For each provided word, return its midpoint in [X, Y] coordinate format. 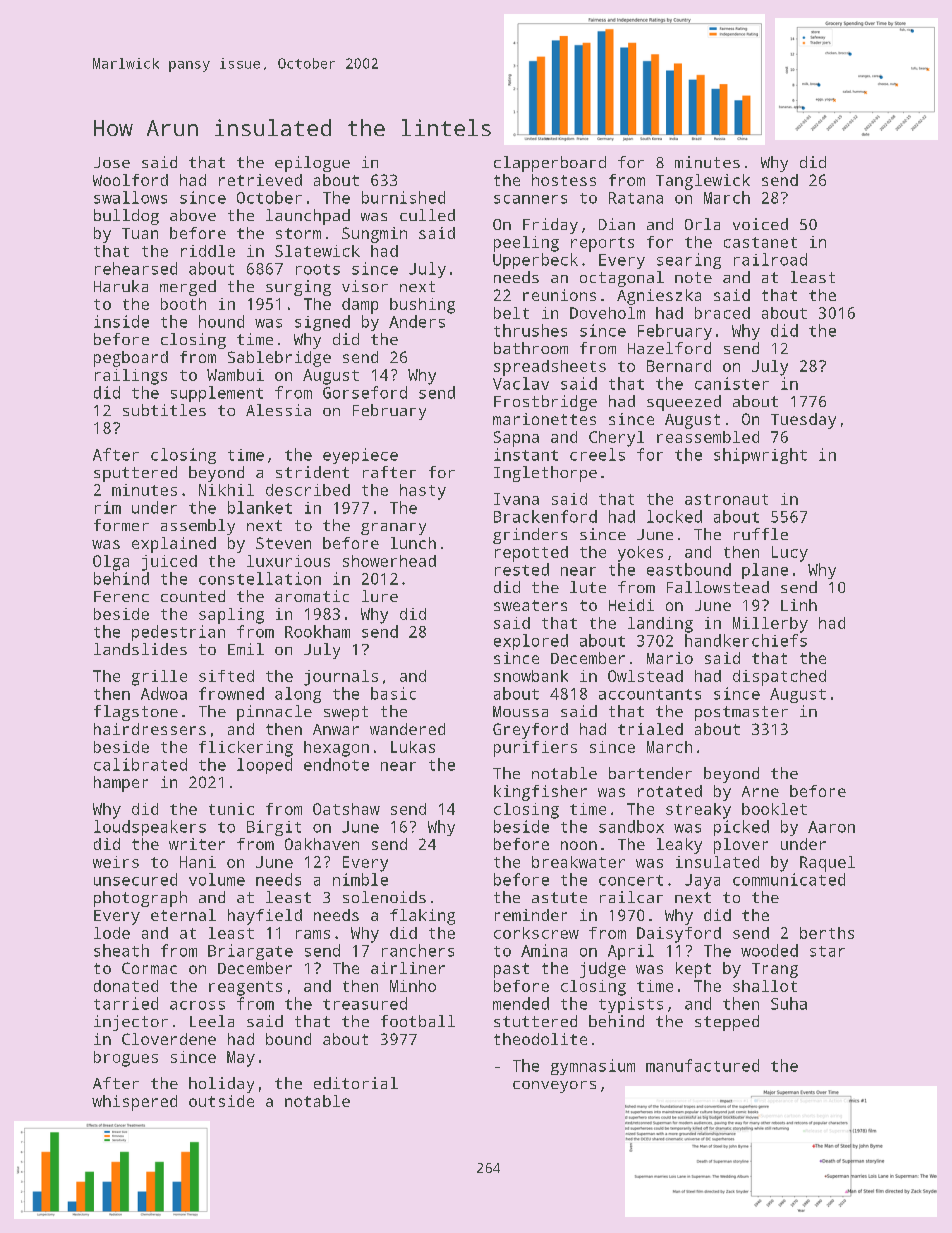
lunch [413, 543]
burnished [403, 197]
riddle [208, 251]
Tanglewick [703, 182]
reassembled [708, 437]
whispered [134, 1103]
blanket [260, 507]
